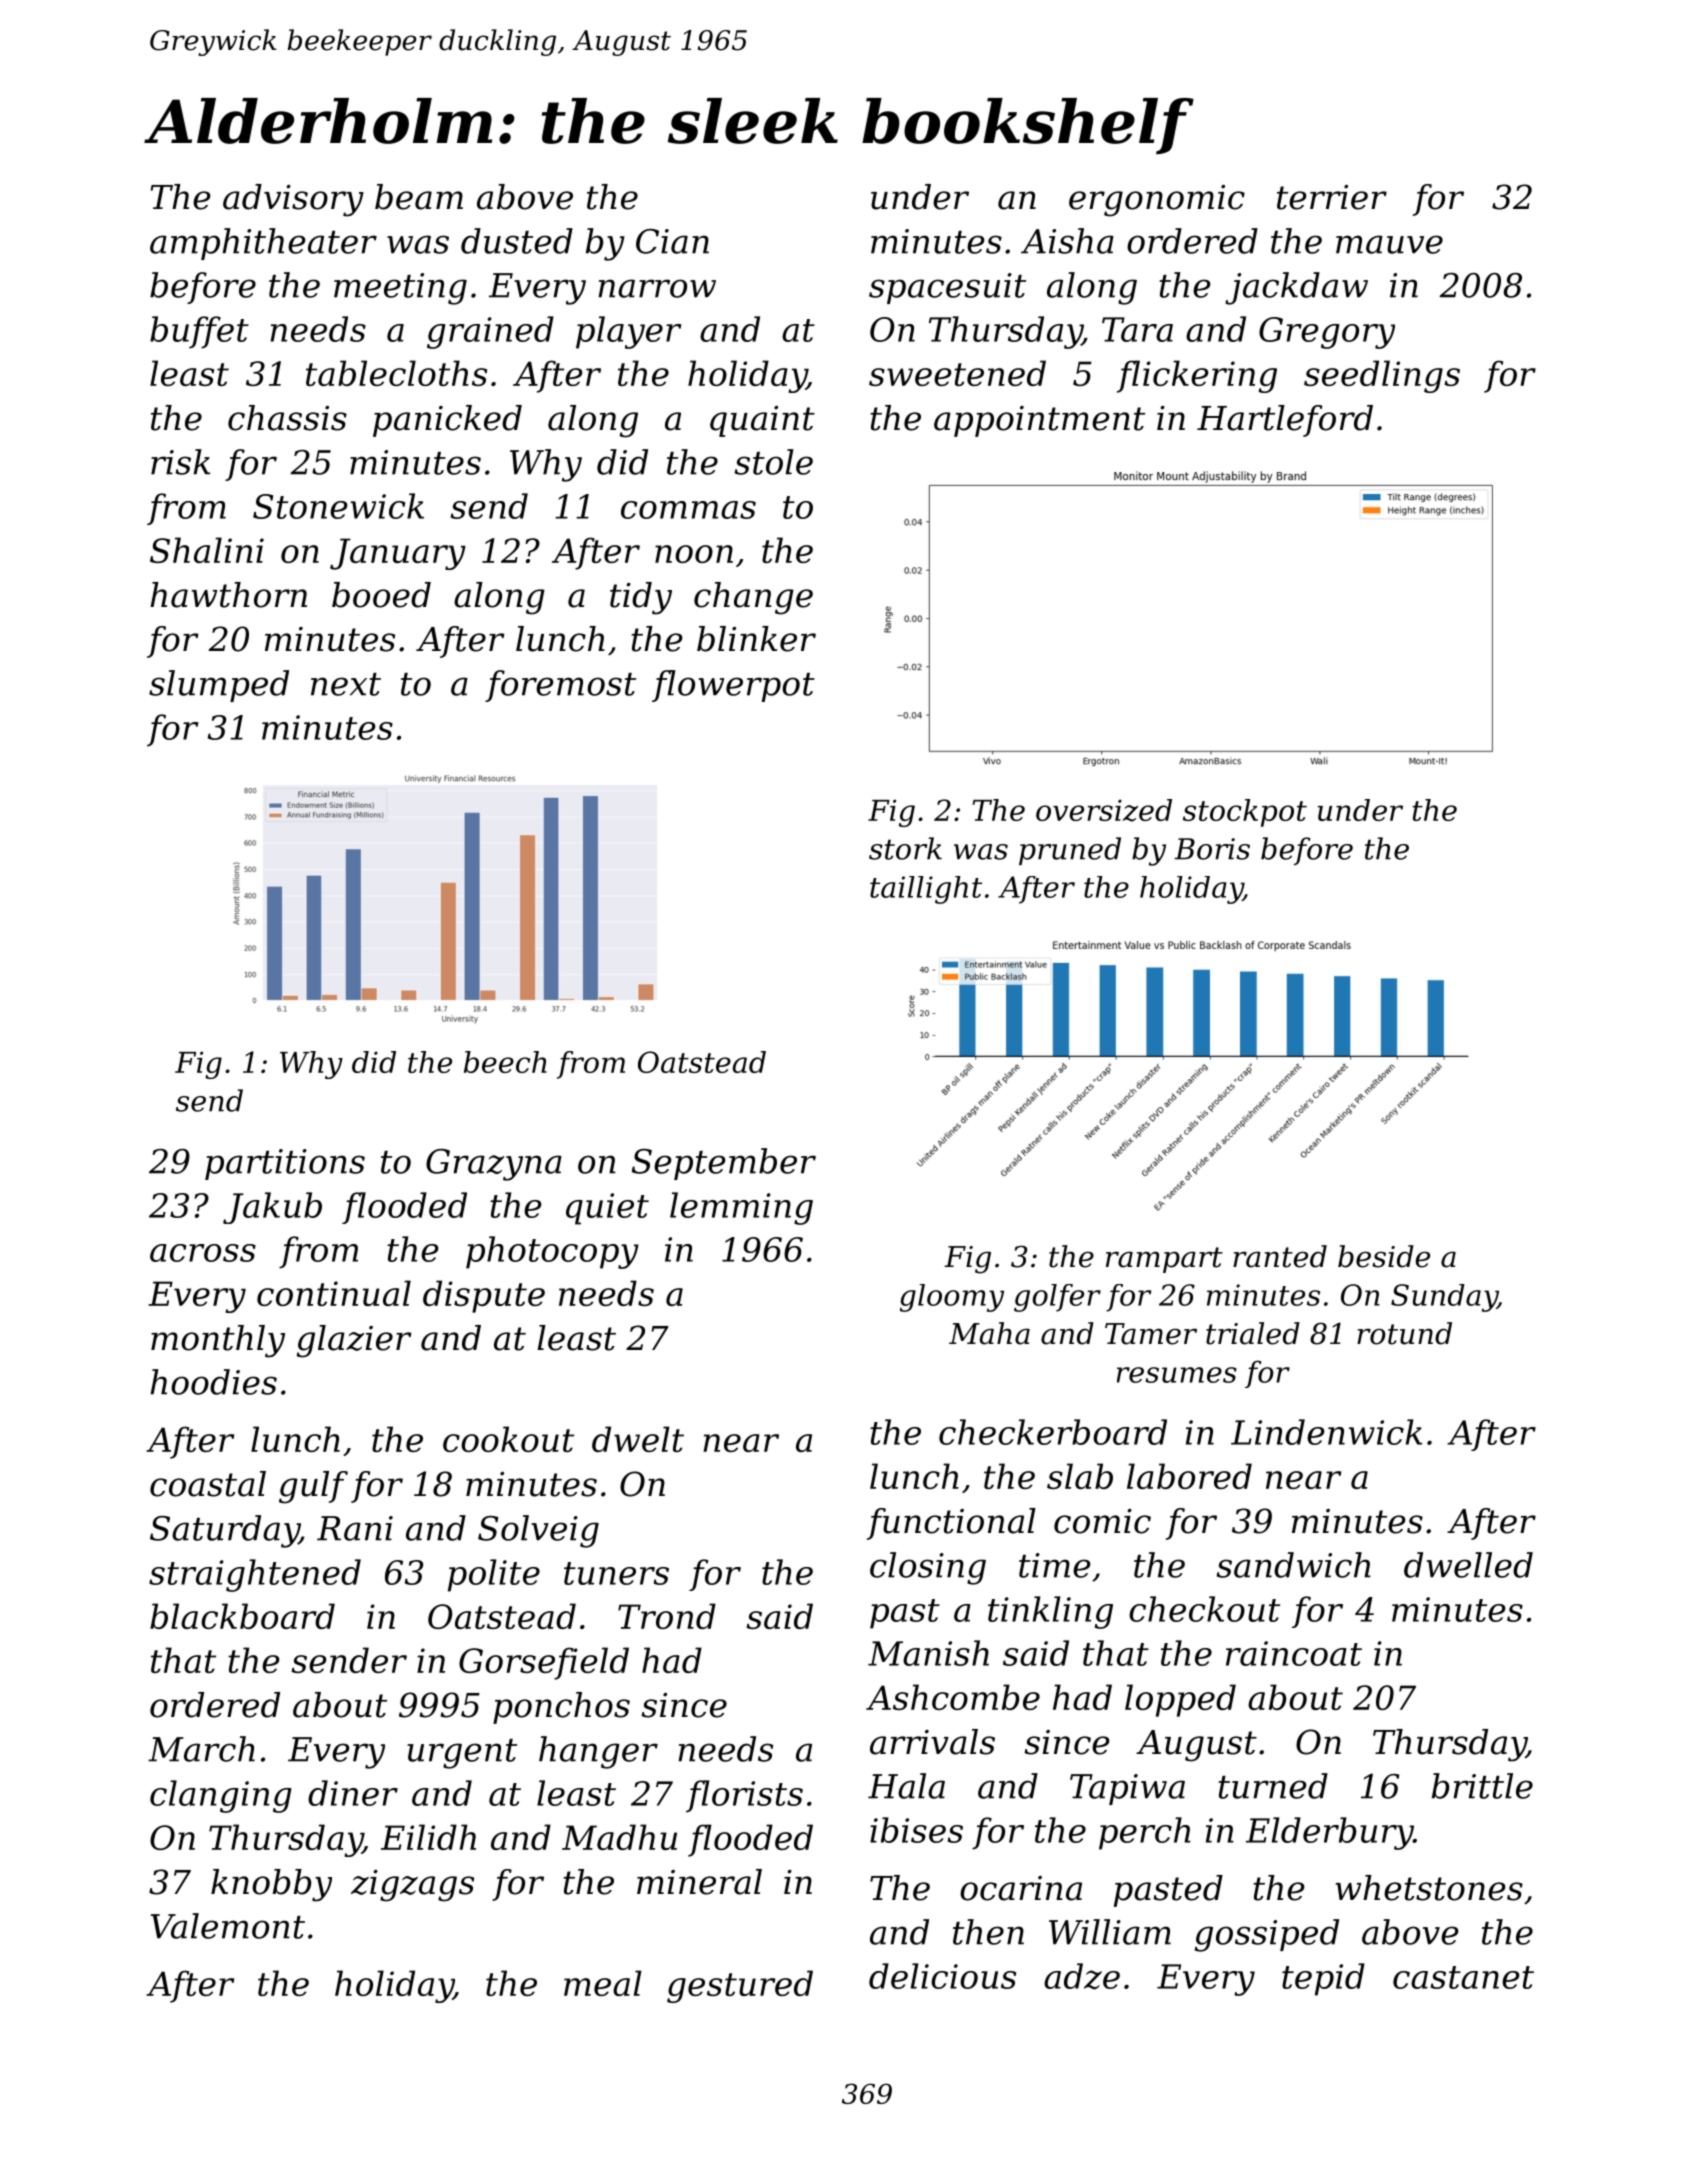 This screenshot has height=2178, width=1683. Describe the element at coordinates (1189, 1476) in the screenshot. I see `labored` at that location.
